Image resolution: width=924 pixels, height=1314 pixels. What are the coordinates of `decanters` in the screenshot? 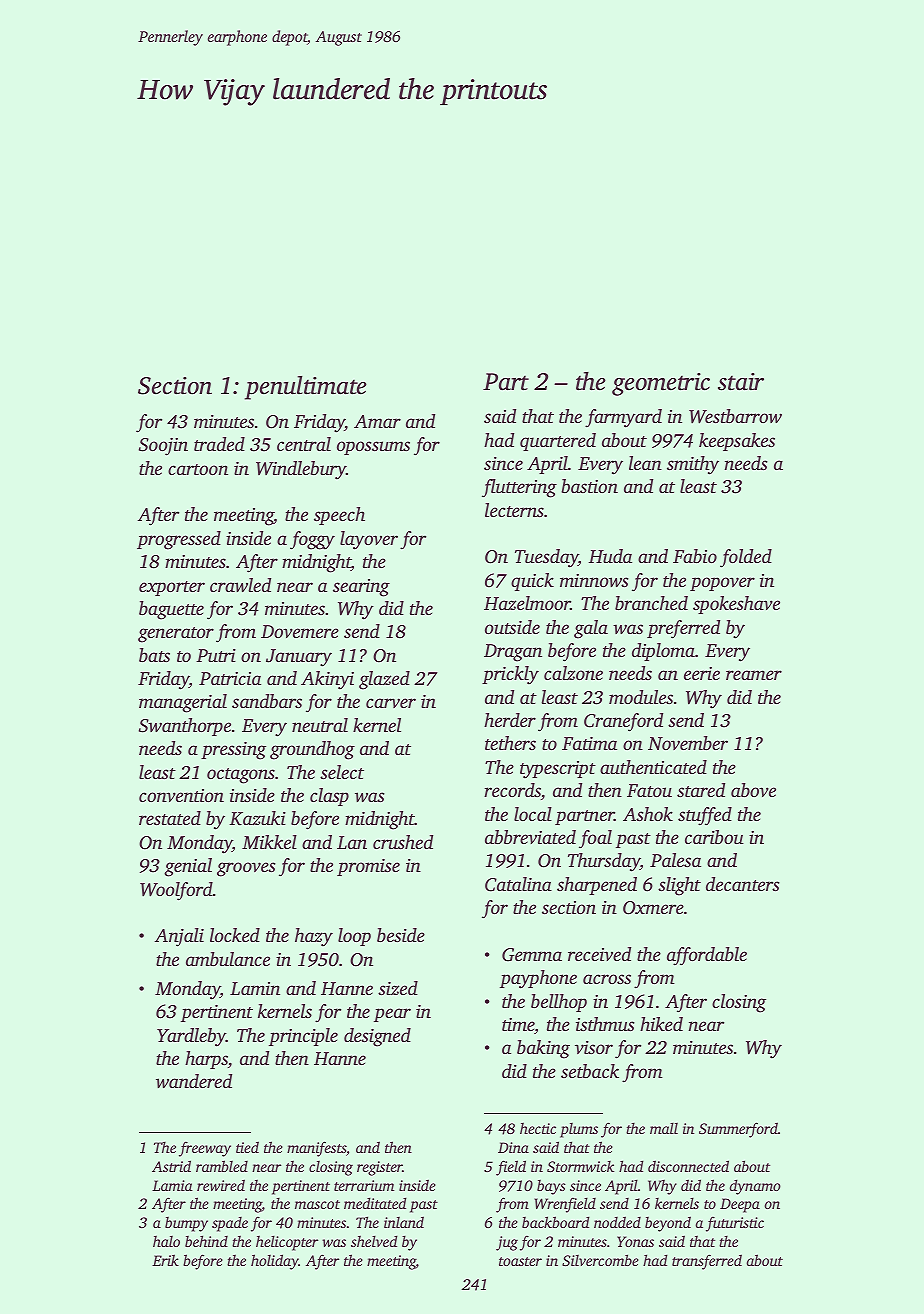 It's located at (742, 884).
